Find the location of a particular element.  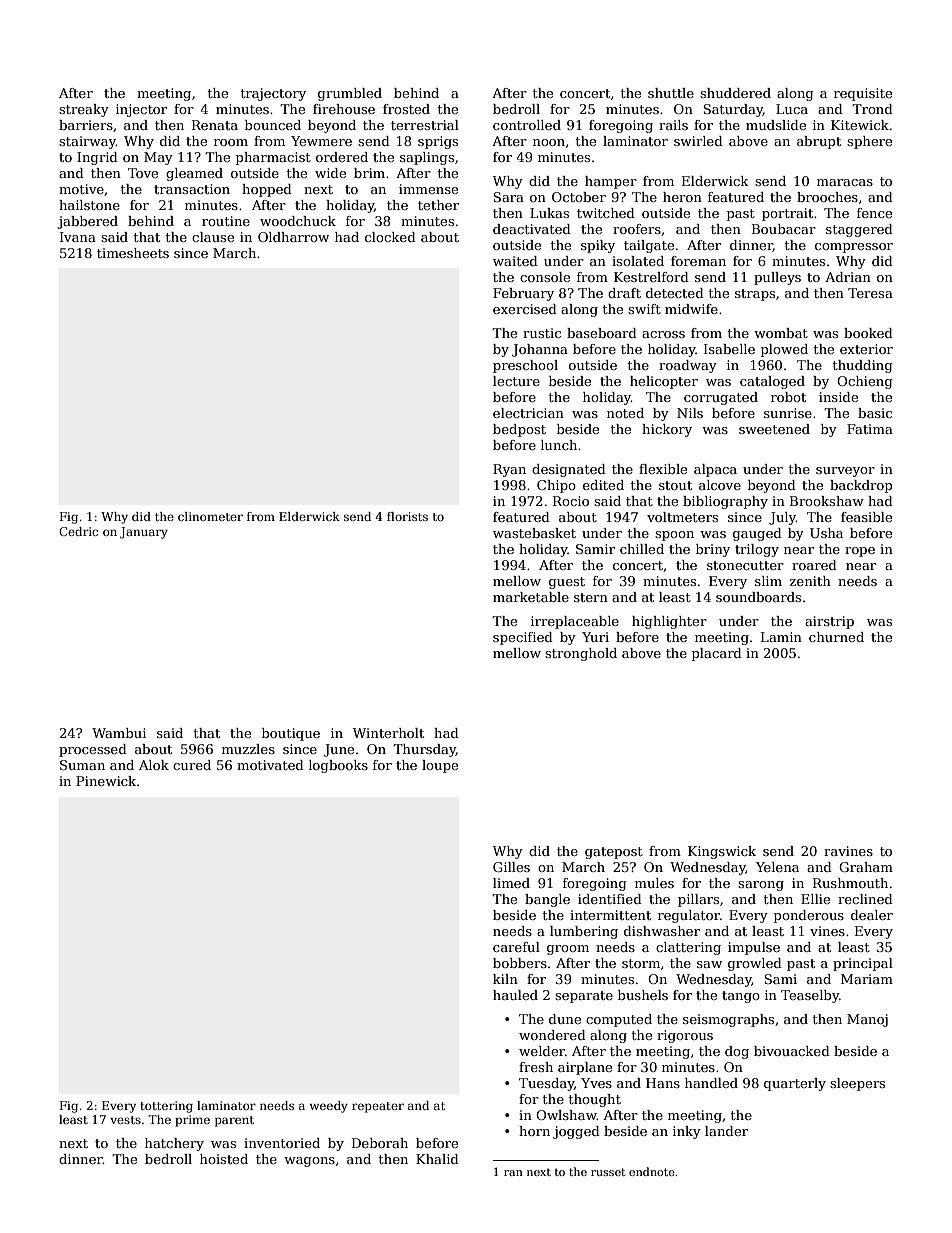

muzzles is located at coordinates (248, 749).
